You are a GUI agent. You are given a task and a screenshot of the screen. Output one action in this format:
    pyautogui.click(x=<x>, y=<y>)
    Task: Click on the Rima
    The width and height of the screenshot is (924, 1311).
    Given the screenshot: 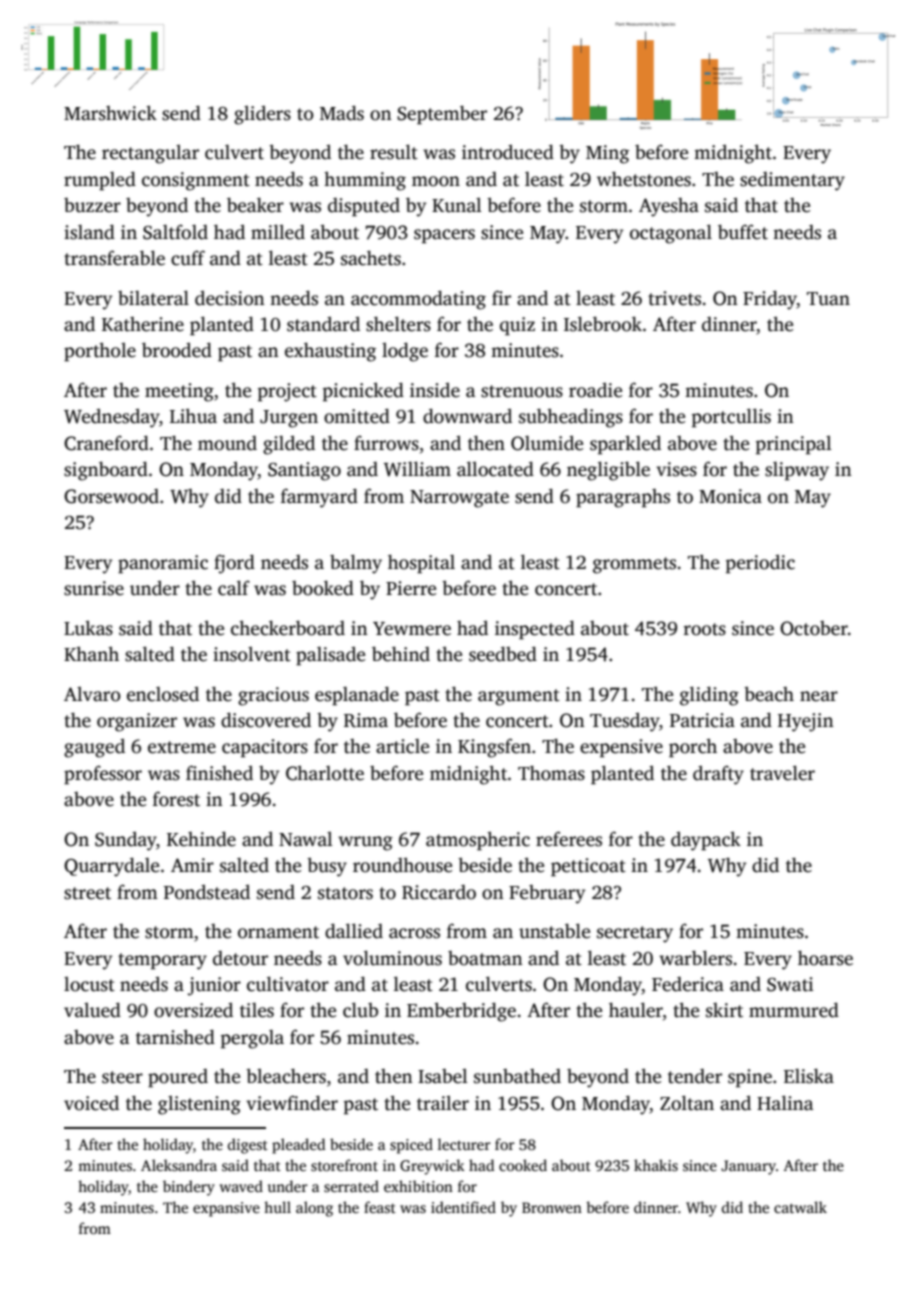 What is the action you would take?
    pyautogui.click(x=366, y=720)
